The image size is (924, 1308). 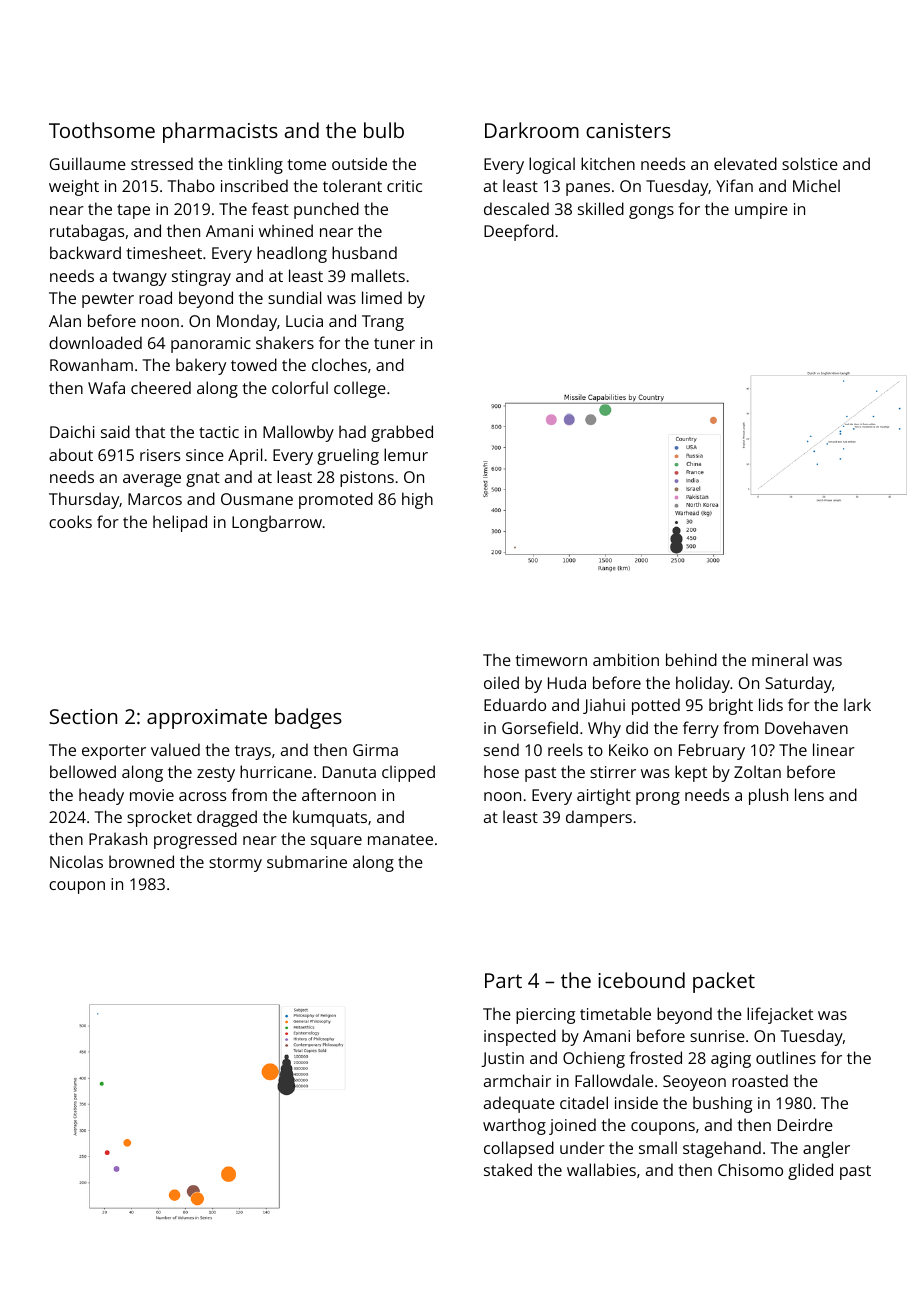 I want to click on manatee, so click(x=400, y=839).
